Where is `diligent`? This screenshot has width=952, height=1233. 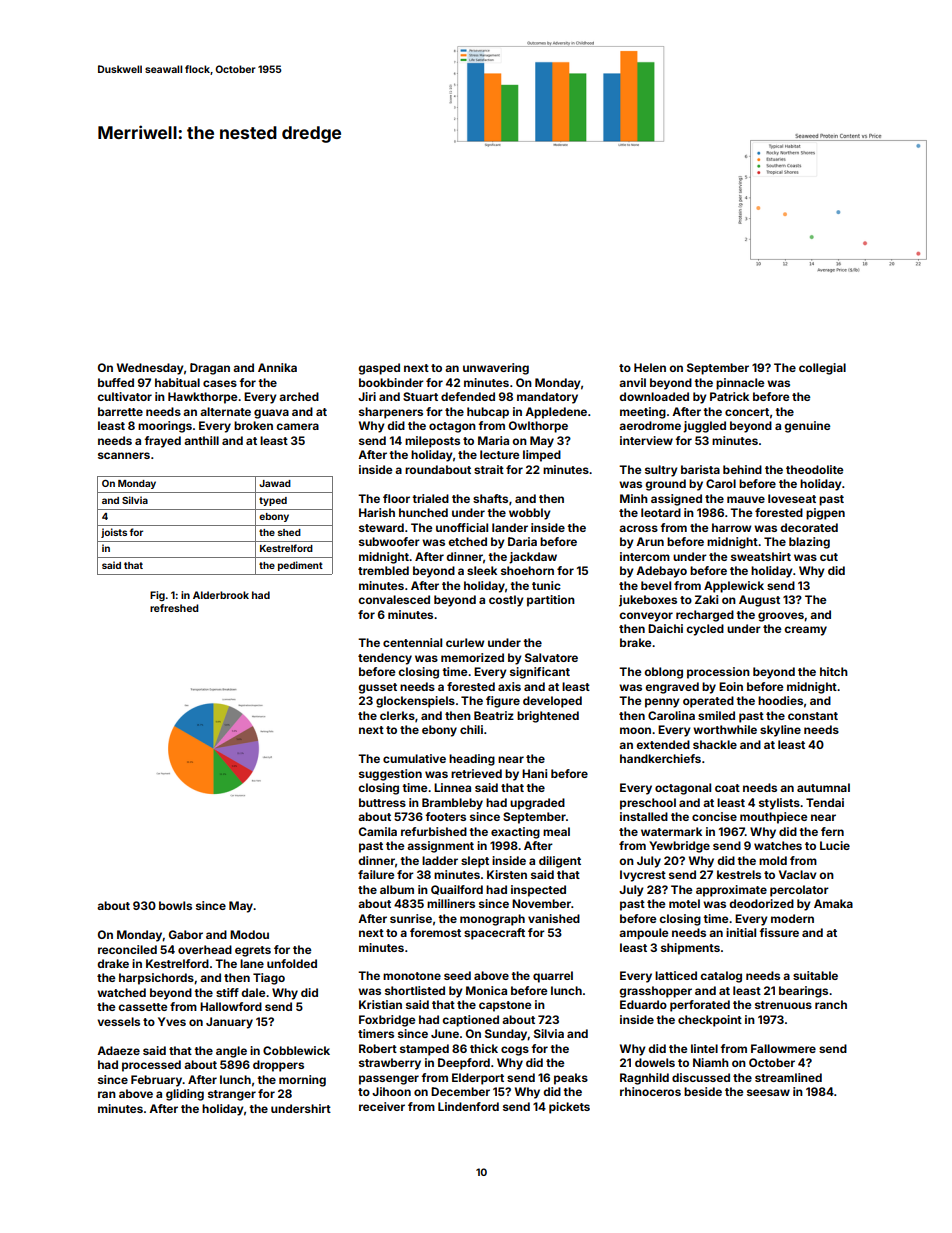 diligent is located at coordinates (560, 862).
